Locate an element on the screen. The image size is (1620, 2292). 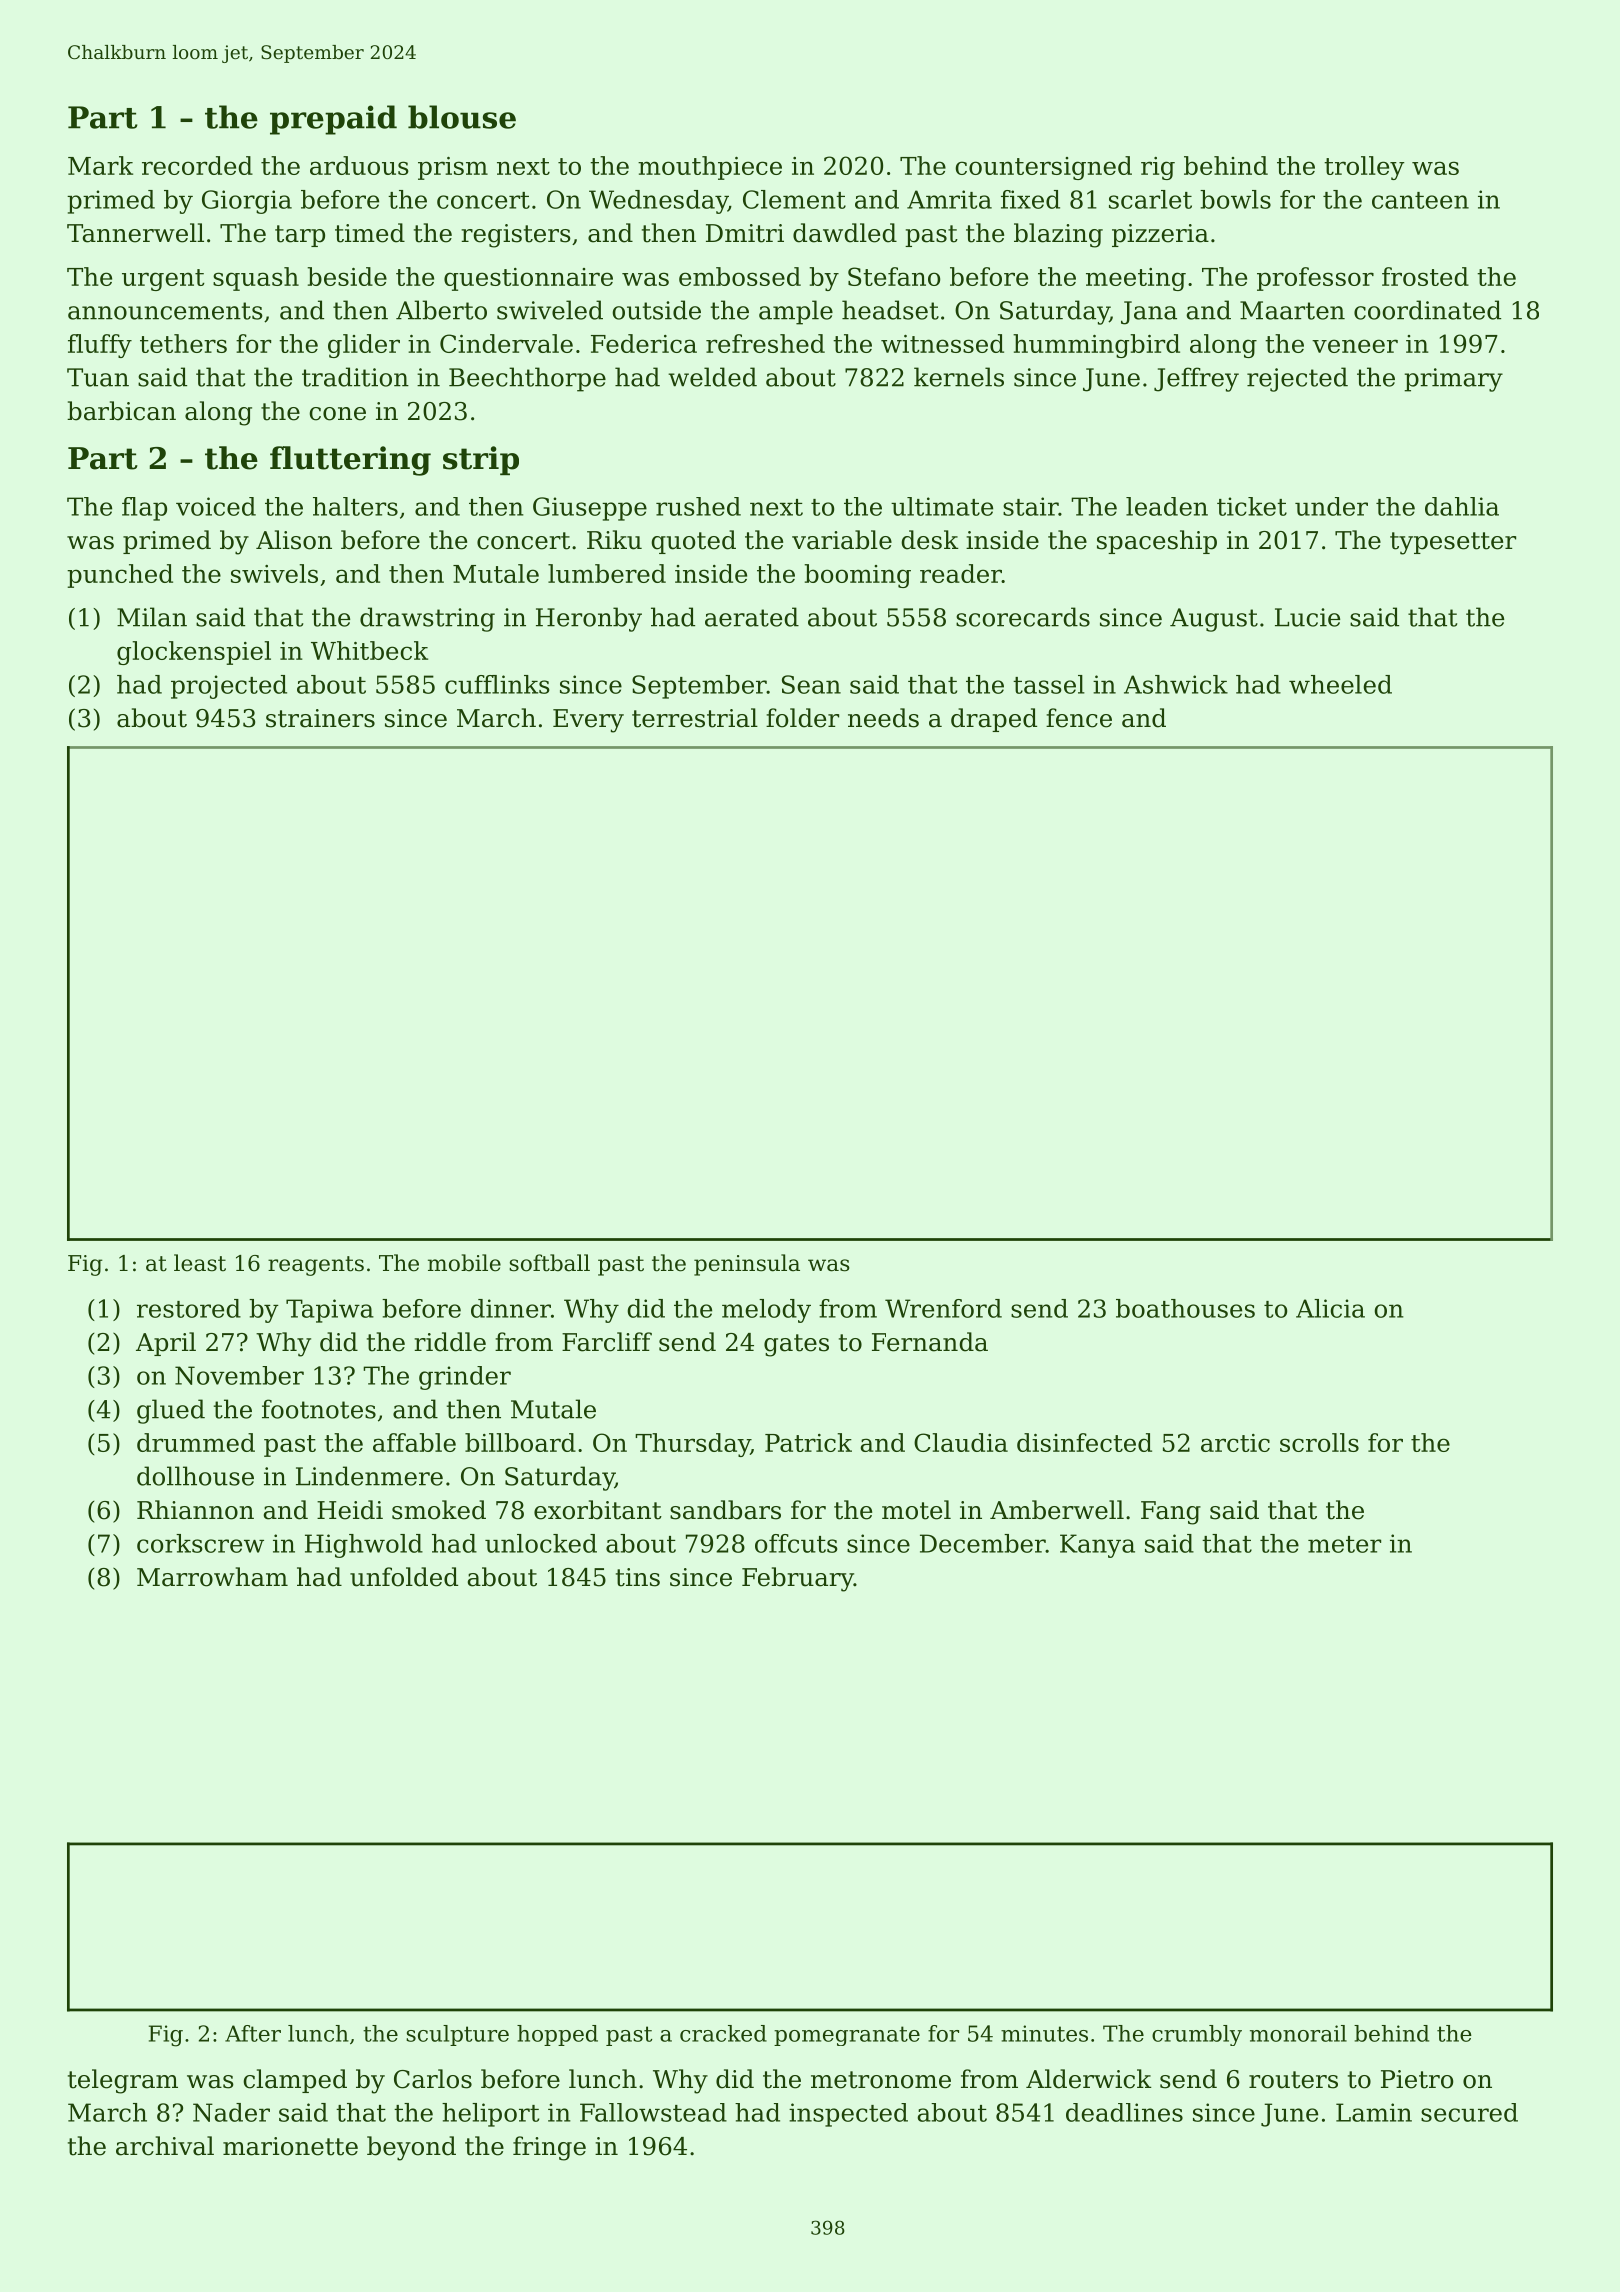
cracked is located at coordinates (723, 2033).
